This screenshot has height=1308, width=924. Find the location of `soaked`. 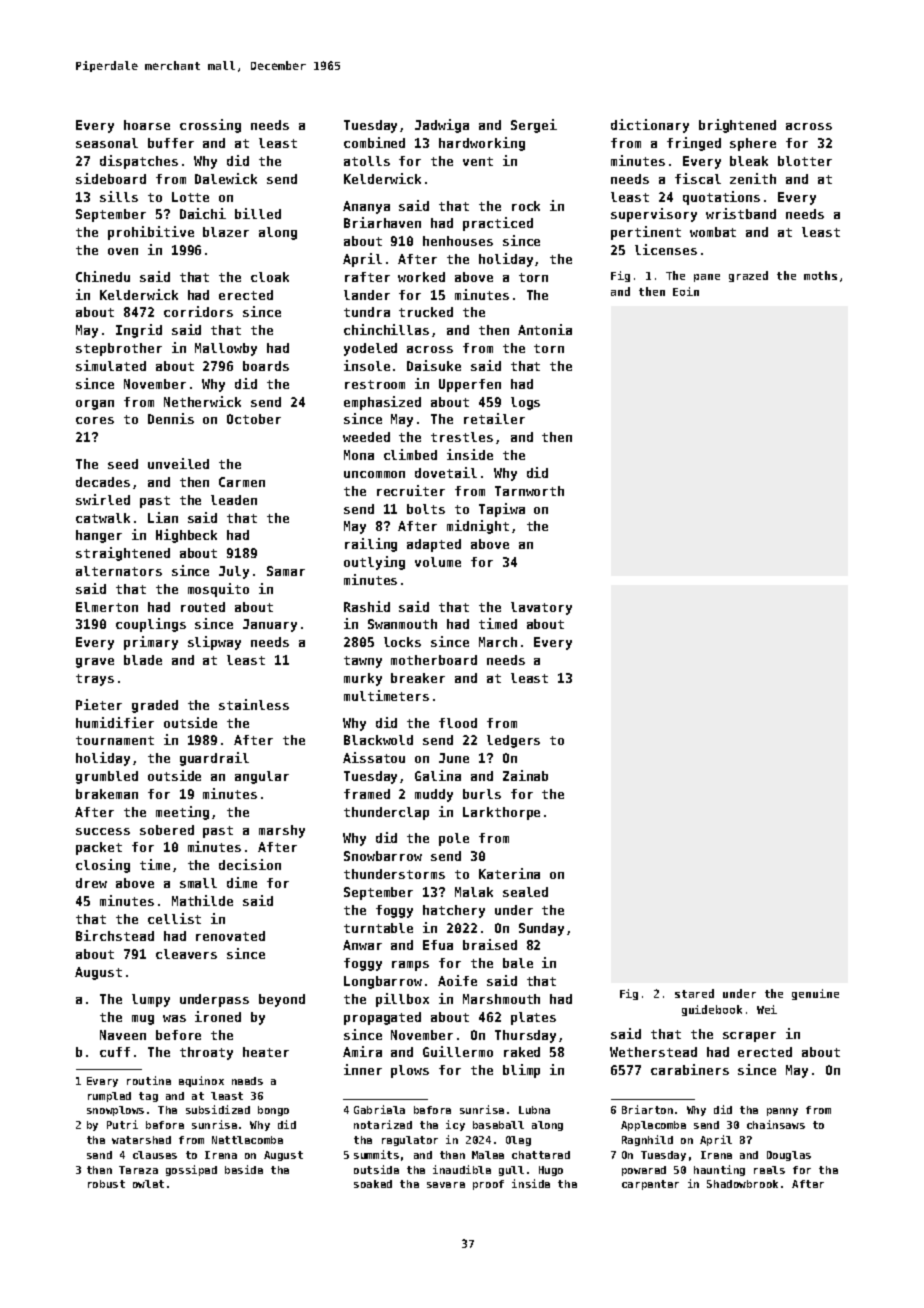

soaked is located at coordinates (373, 1184).
